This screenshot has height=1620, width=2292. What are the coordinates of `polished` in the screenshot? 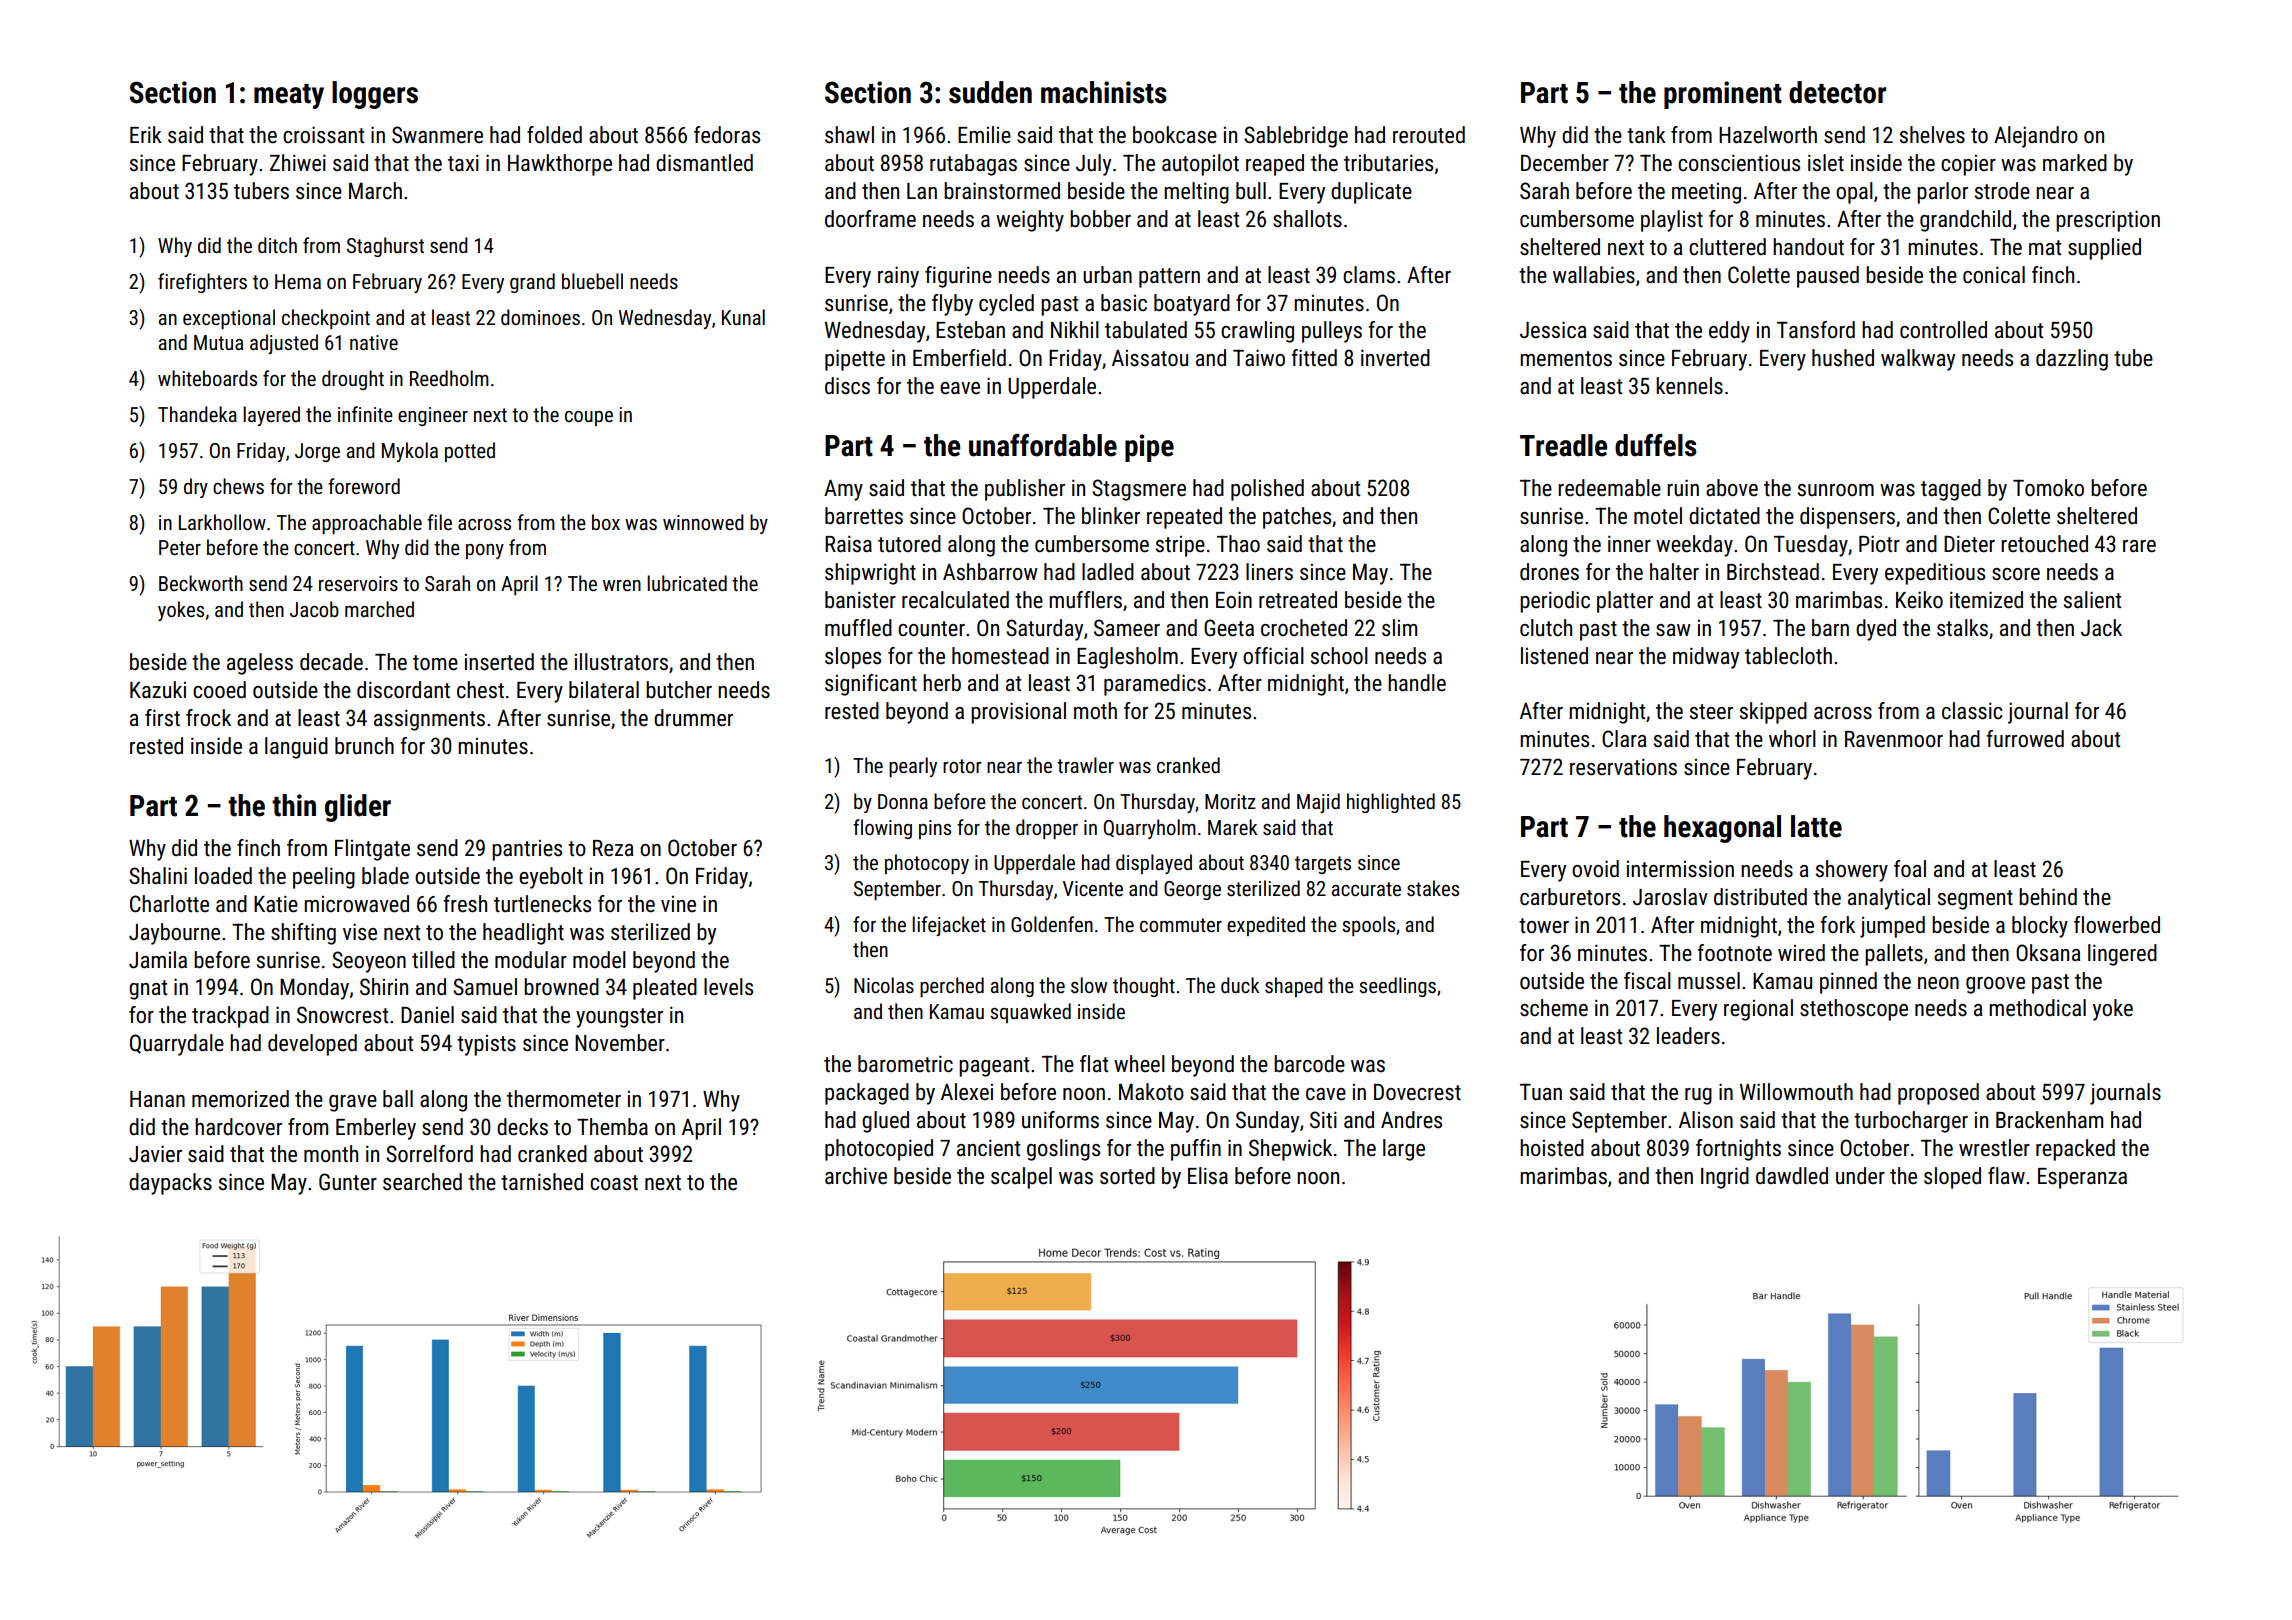 It's located at (1267, 490).
